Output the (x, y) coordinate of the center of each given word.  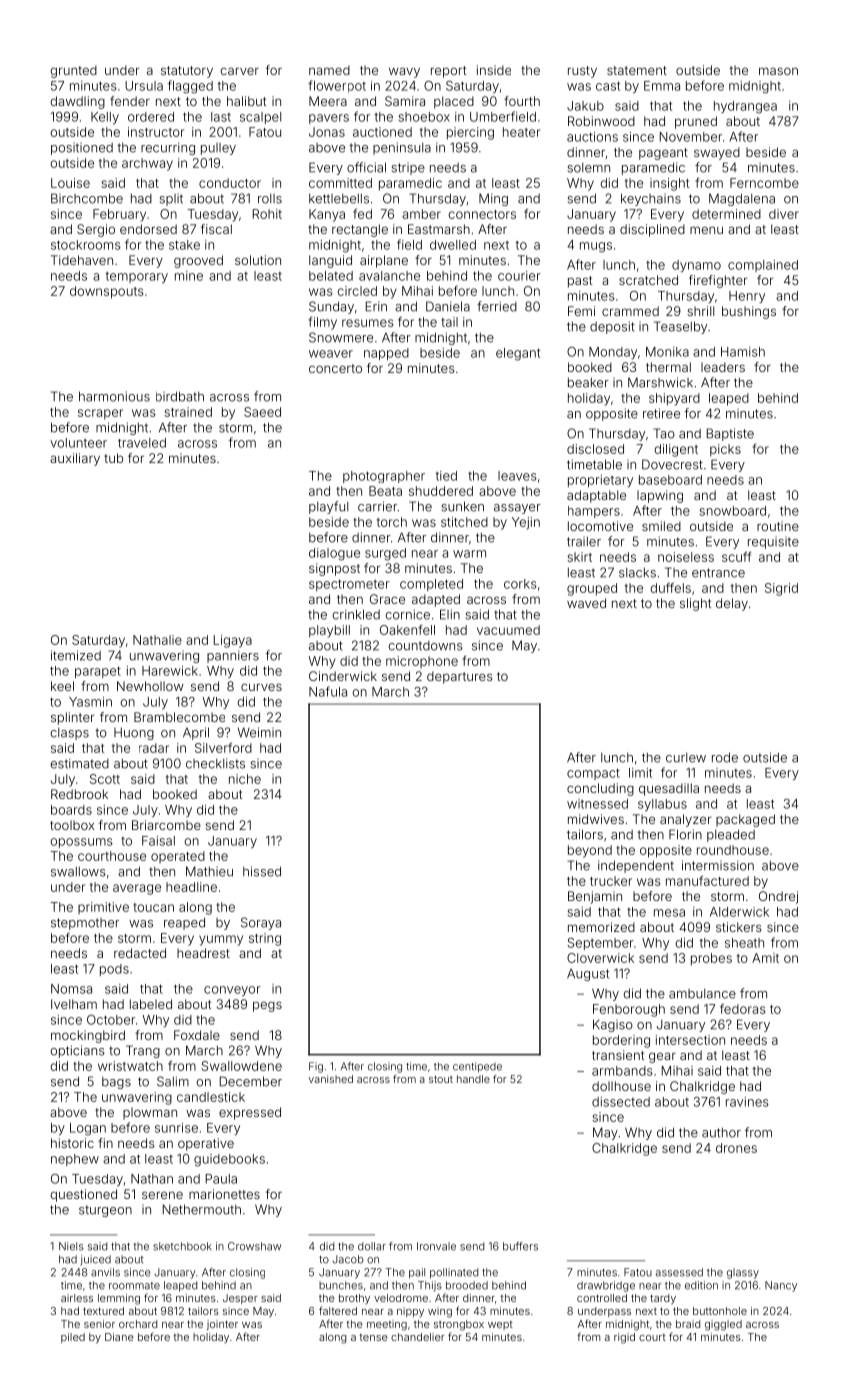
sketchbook (182, 1246)
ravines (747, 1102)
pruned (696, 122)
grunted (73, 71)
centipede (477, 1067)
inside (494, 70)
